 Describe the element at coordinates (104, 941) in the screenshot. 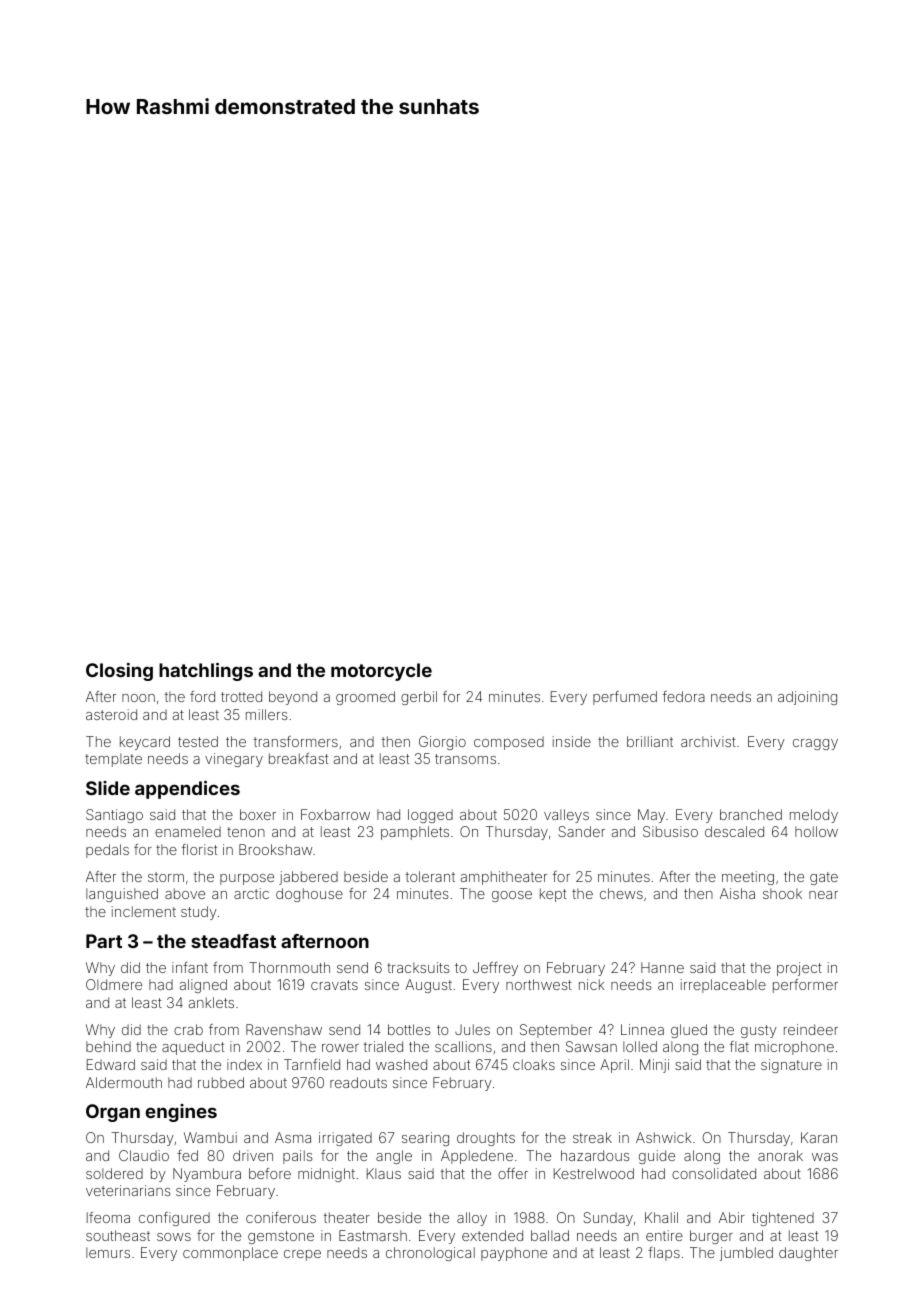

I see `Part` at that location.
